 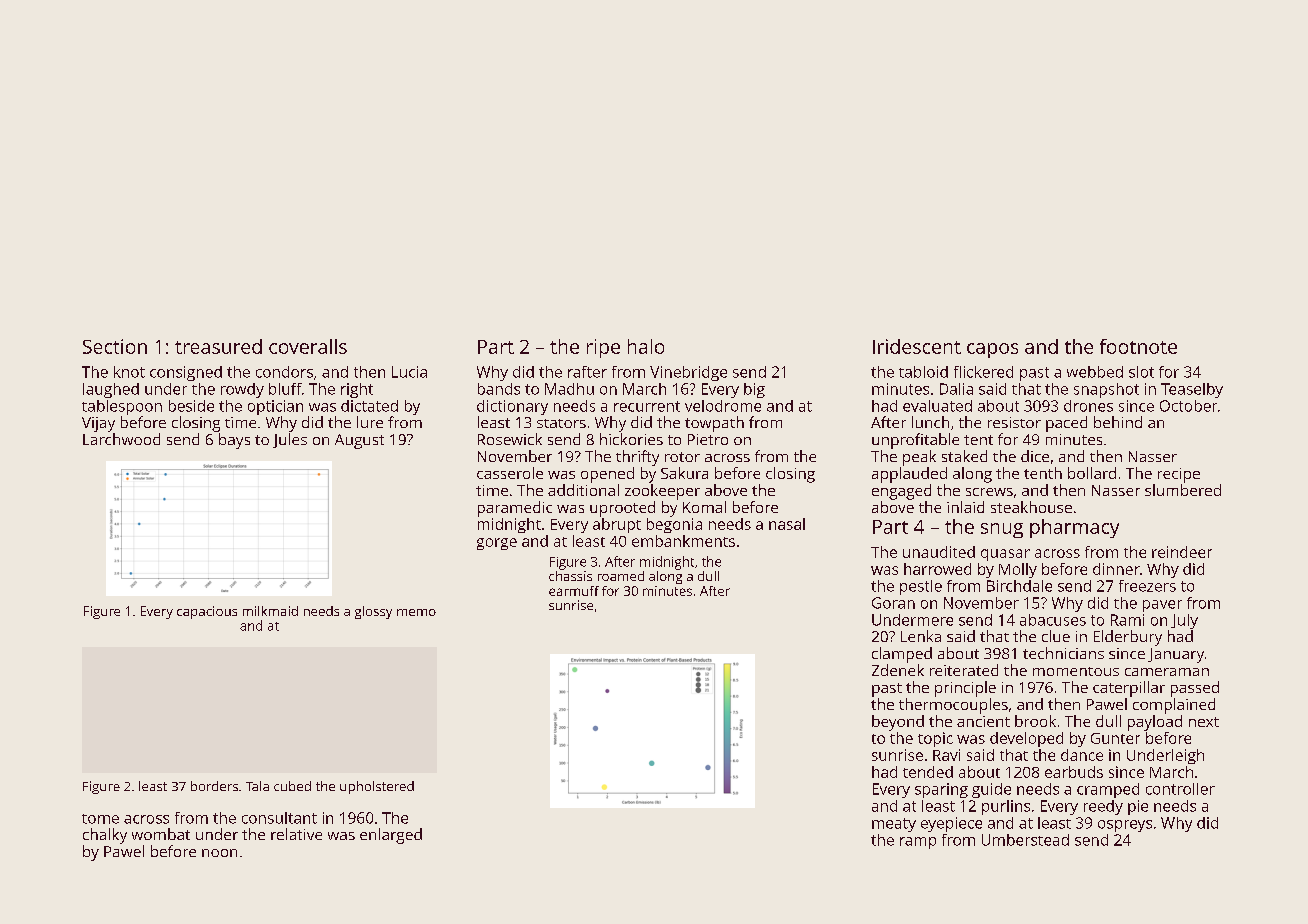 What do you see at coordinates (515, 509) in the document?
I see `paramedic` at bounding box center [515, 509].
